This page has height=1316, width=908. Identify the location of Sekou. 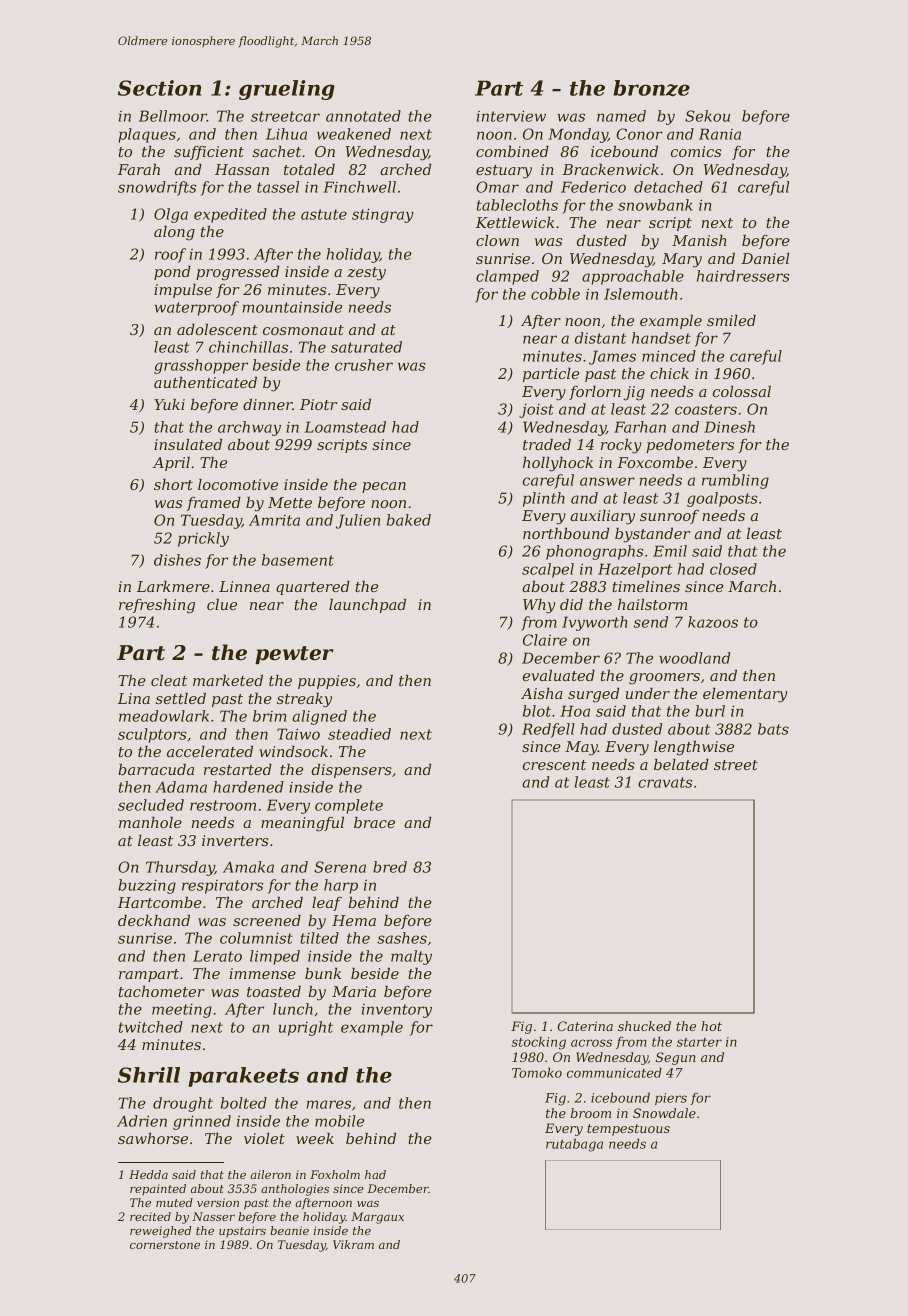
(707, 116).
